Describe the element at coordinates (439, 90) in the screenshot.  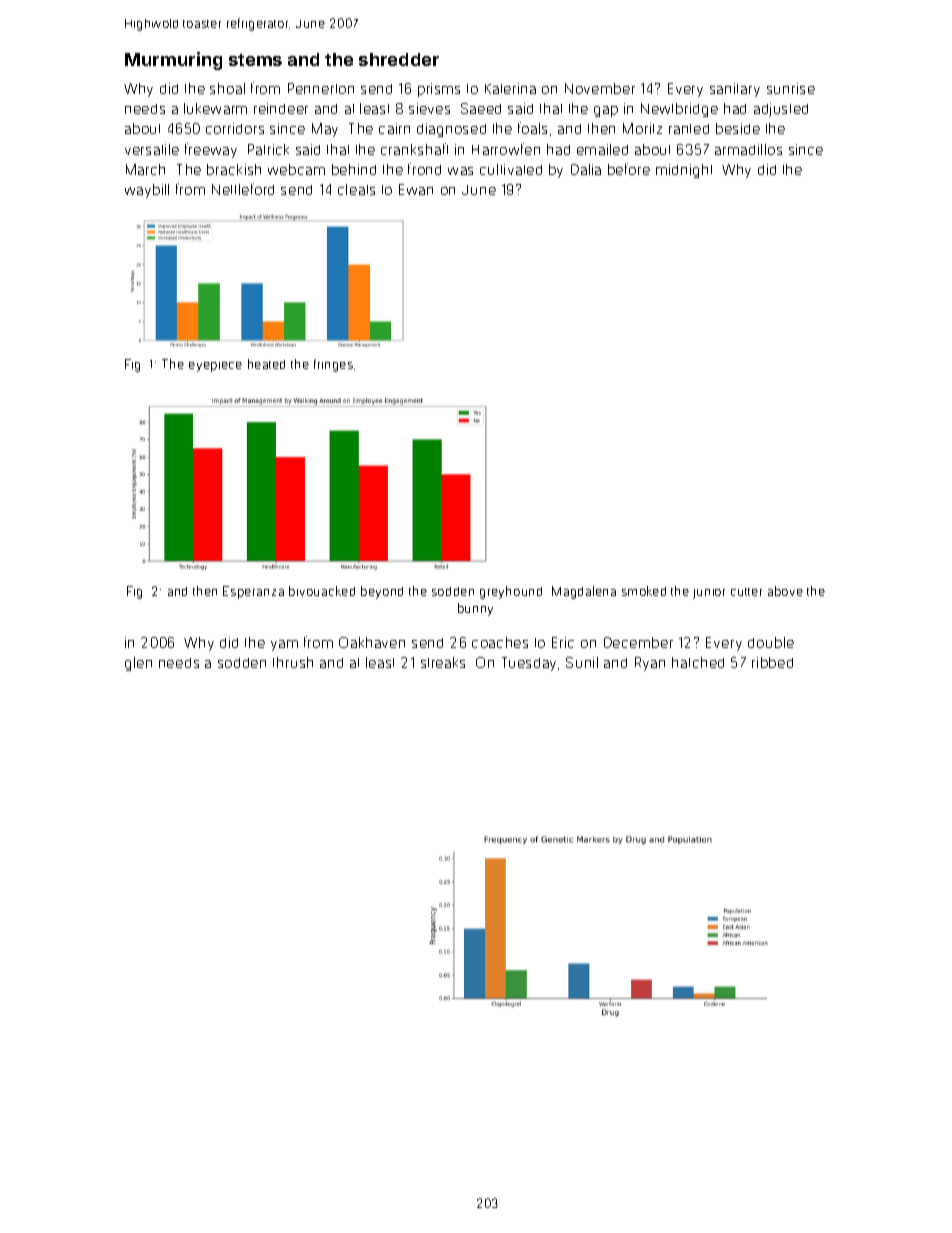
I see `prisms` at that location.
